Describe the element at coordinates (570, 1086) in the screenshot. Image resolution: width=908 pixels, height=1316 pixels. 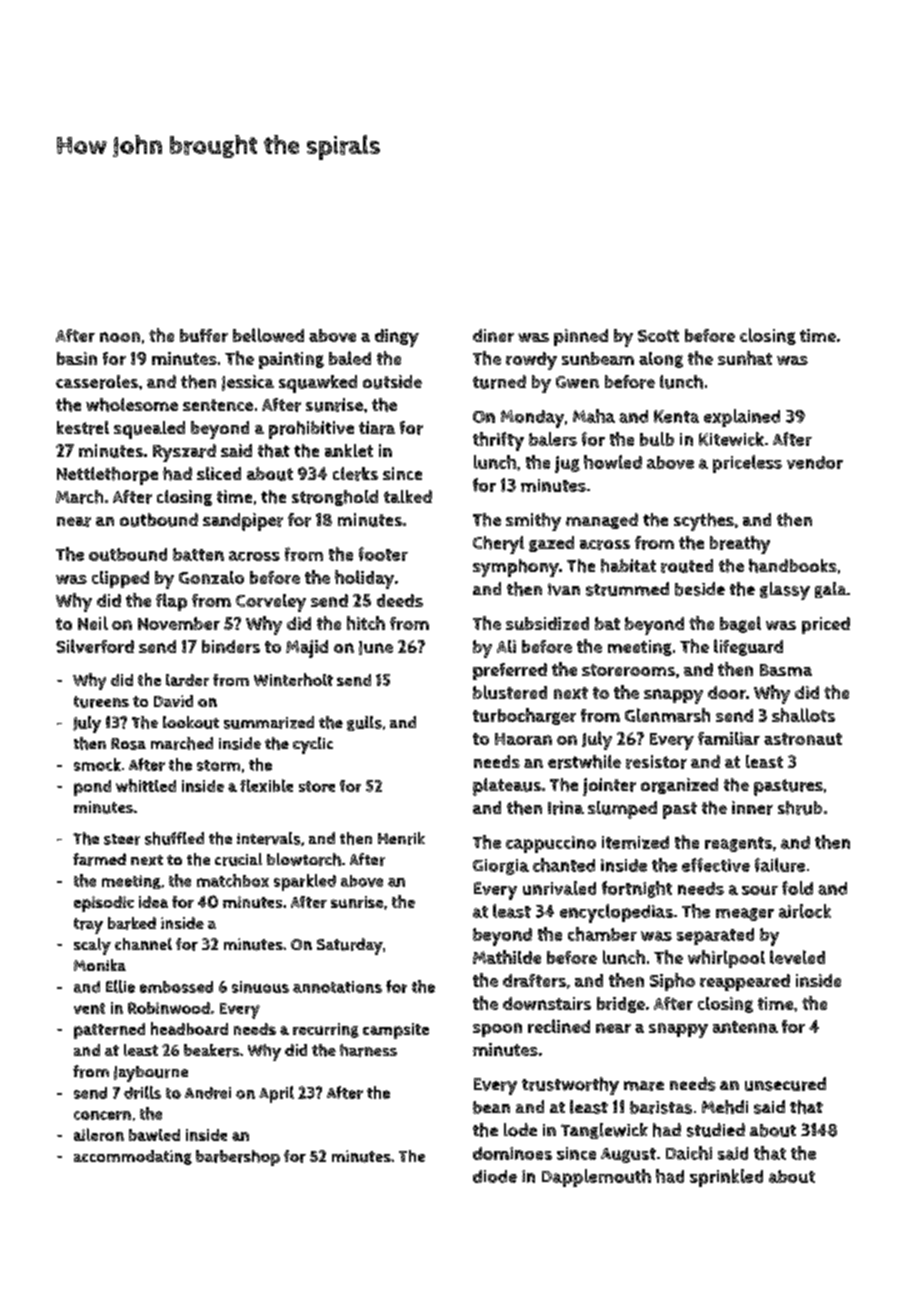
I see `trustworthy` at that location.
